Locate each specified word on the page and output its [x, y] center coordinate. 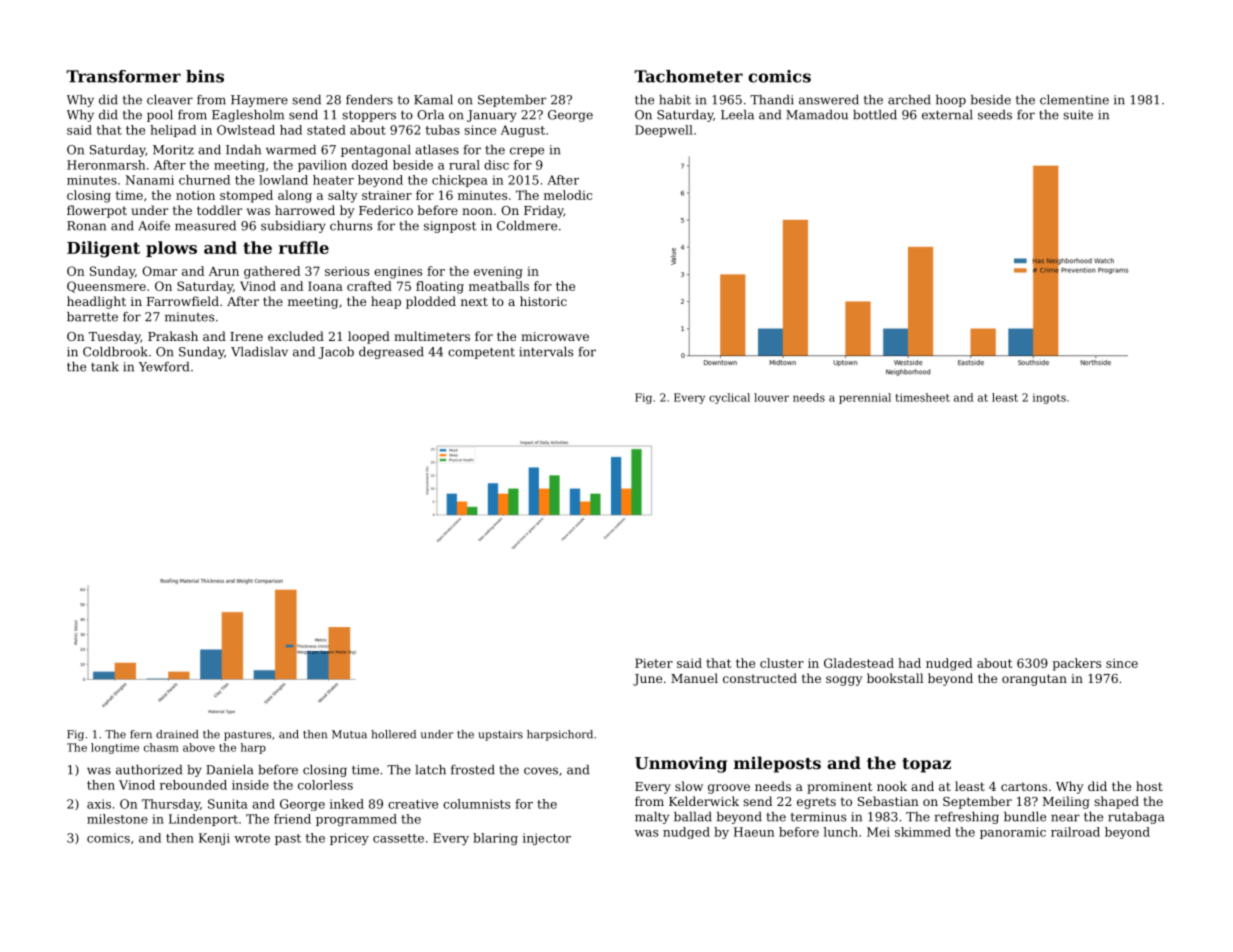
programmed [356, 820]
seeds [995, 115]
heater [333, 180]
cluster [782, 663]
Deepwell [664, 131]
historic [543, 301]
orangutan [1034, 680]
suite [1078, 115]
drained [177, 734]
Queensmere [106, 287]
